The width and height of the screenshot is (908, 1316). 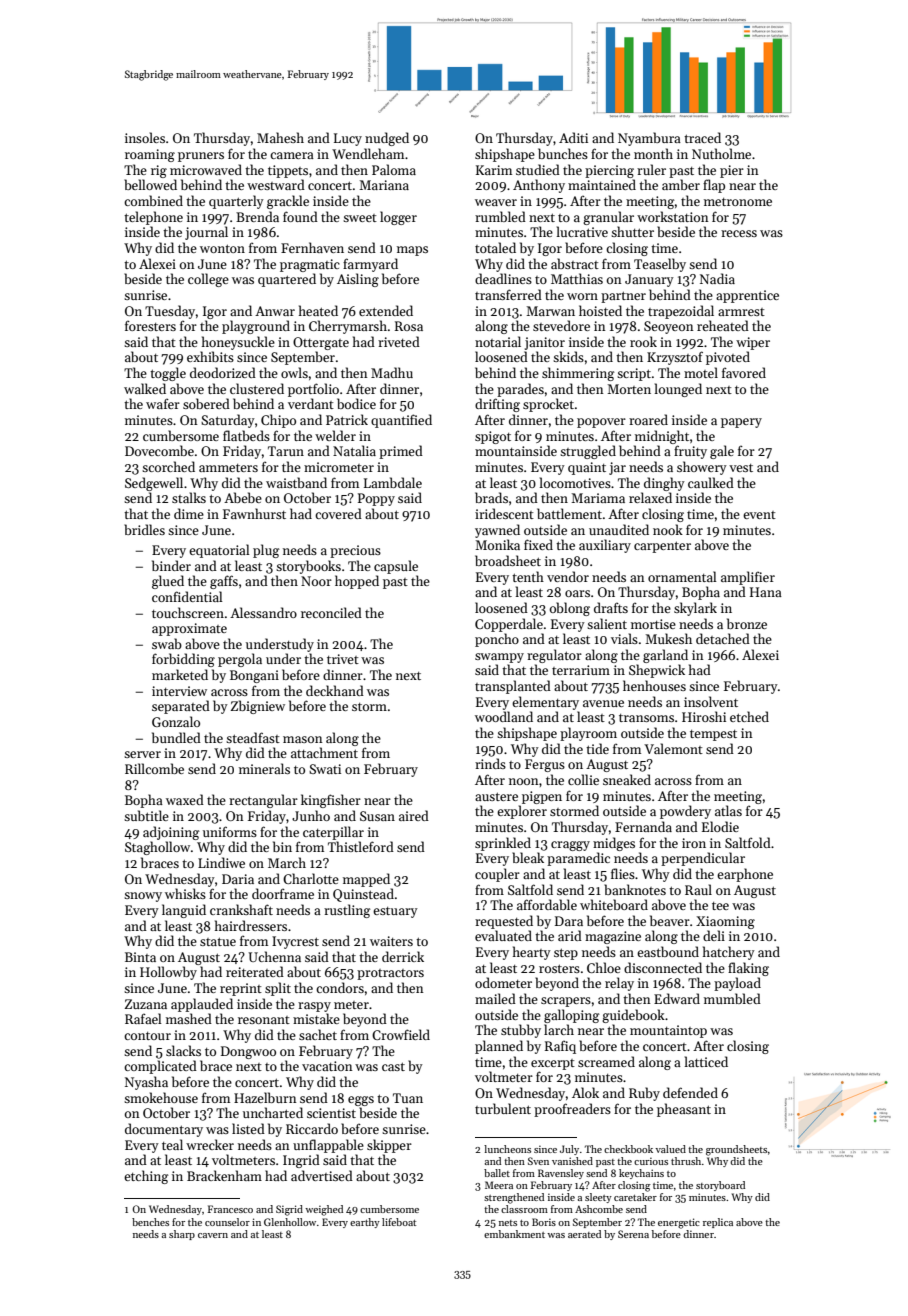 What do you see at coordinates (745, 875) in the screenshot?
I see `earphone` at bounding box center [745, 875].
